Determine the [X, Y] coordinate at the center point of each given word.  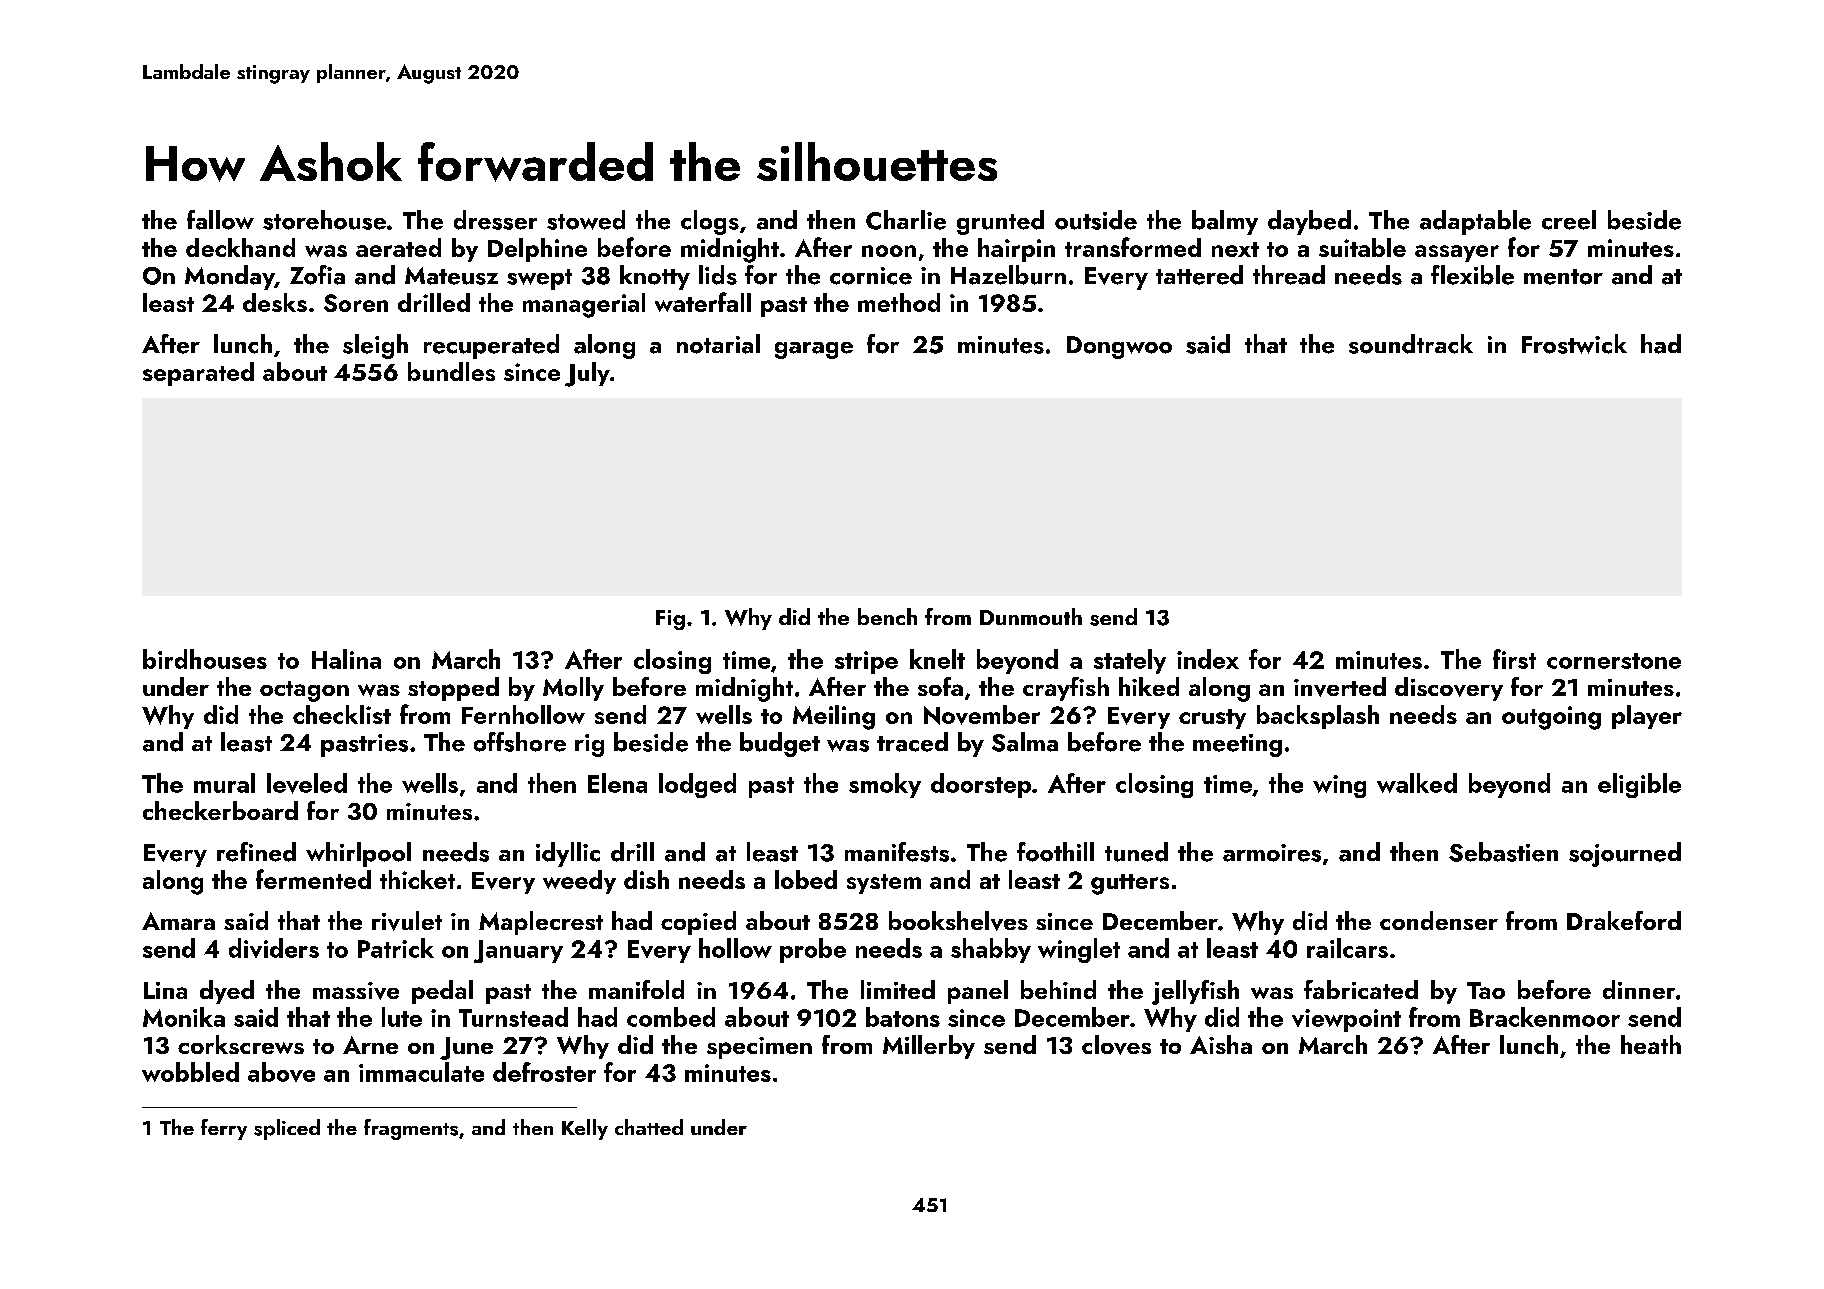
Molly [573, 689]
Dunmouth [1031, 616]
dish [646, 879]
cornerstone [1614, 661]
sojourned [1625, 854]
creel [1569, 220]
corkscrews [241, 1044]
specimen [759, 1048]
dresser [495, 220]
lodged [697, 785]
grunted [1000, 222]
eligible [1639, 785]
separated [198, 374]
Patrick [396, 948]
